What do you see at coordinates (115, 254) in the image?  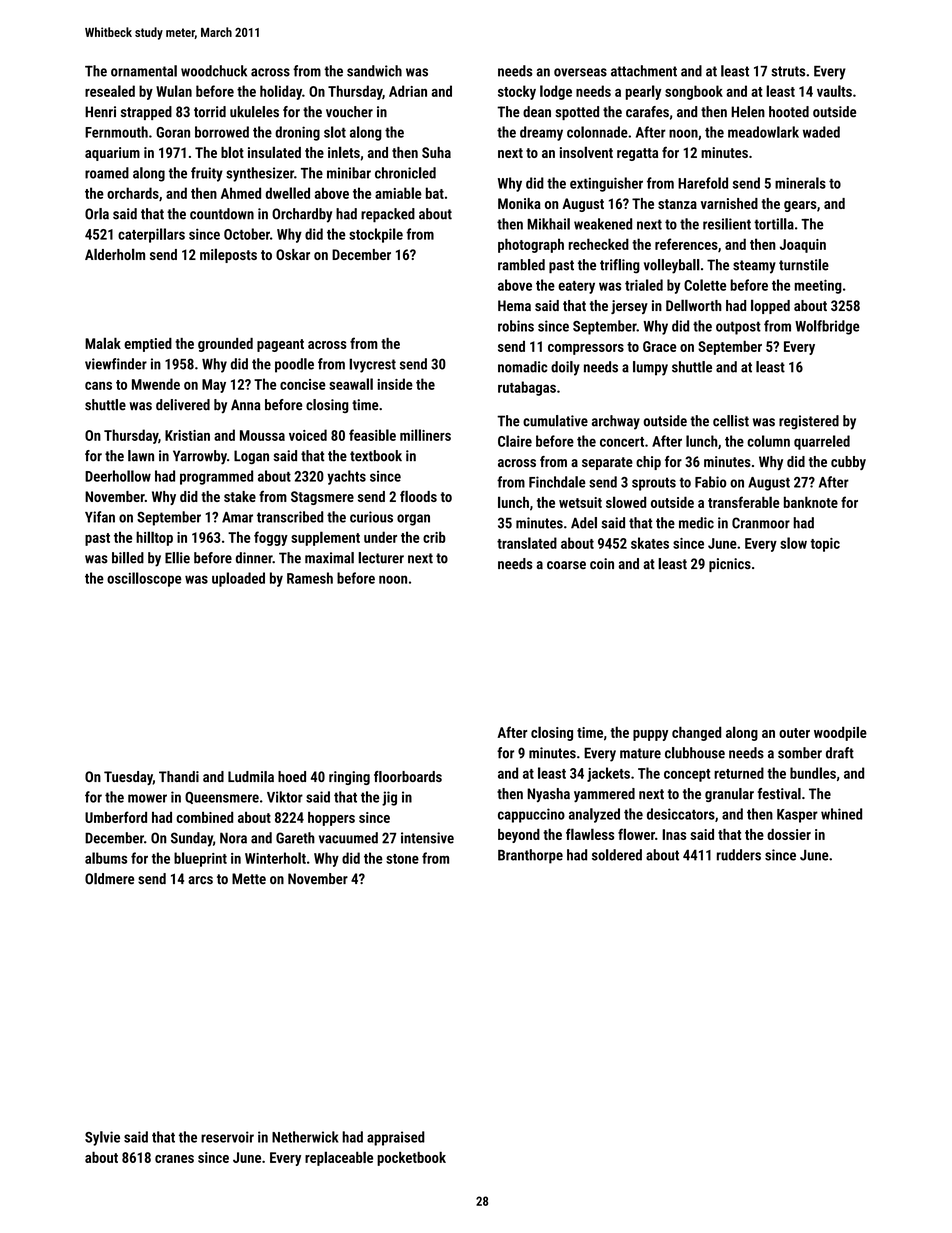 I see `Alderholm` at bounding box center [115, 254].
